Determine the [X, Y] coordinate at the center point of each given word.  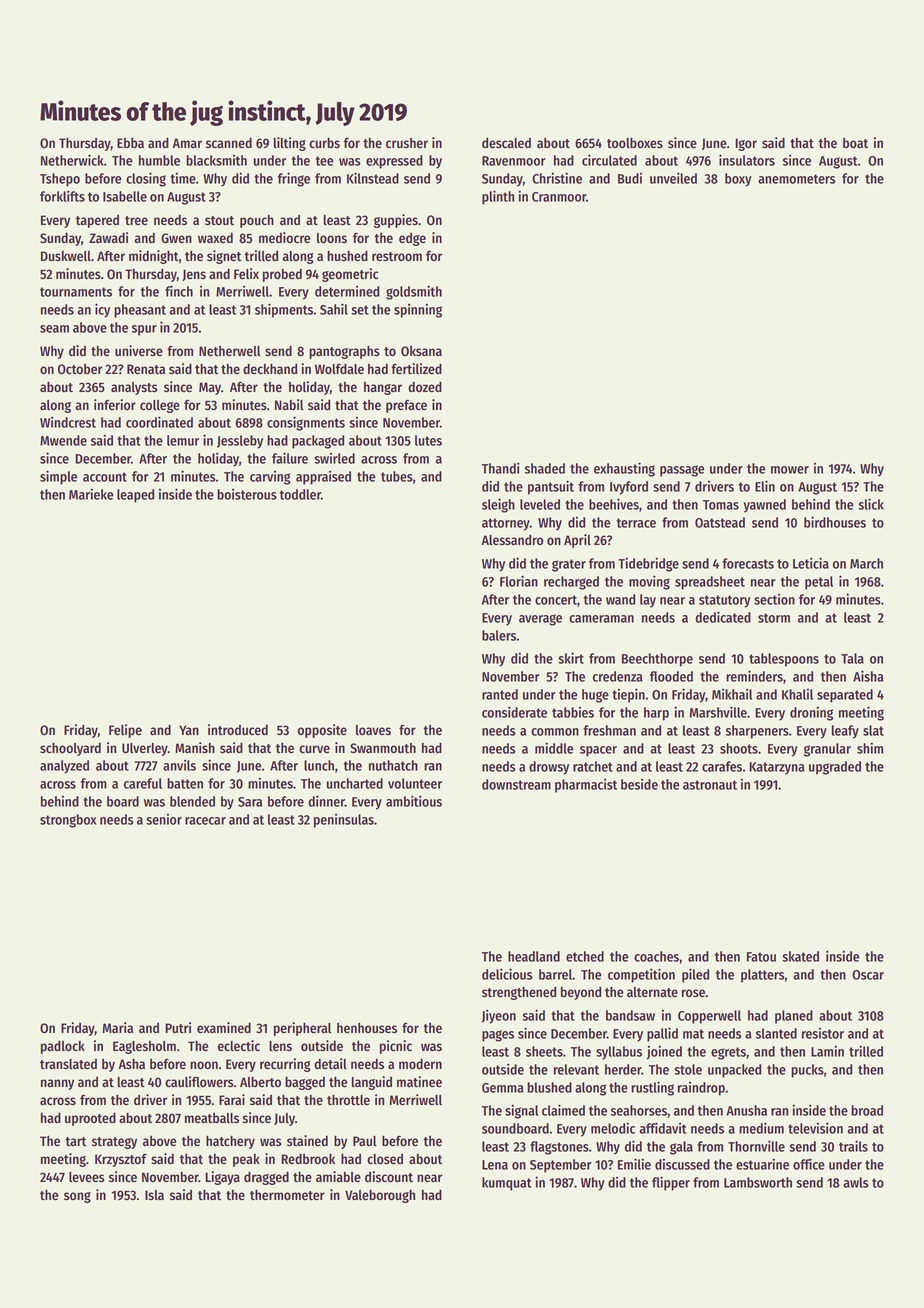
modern [420, 1064]
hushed [347, 256]
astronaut [710, 785]
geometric [350, 275]
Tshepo [60, 180]
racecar [205, 821]
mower [790, 470]
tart [75, 1141]
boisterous [247, 494]
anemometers [797, 179]
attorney [506, 524]
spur [144, 330]
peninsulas [344, 821]
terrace [636, 523]
